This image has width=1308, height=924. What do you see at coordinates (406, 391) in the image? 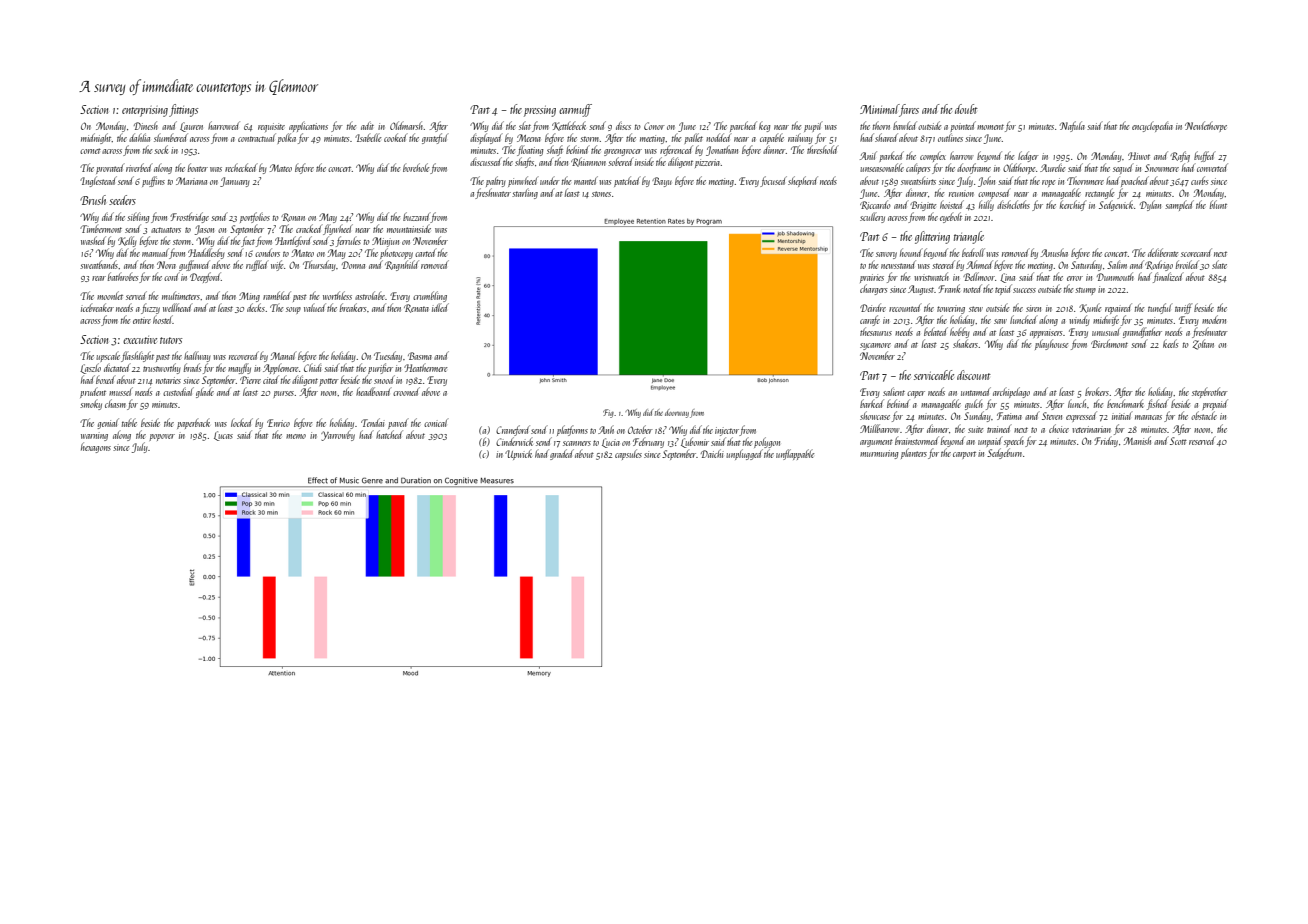
I see `crooned` at bounding box center [406, 391].
